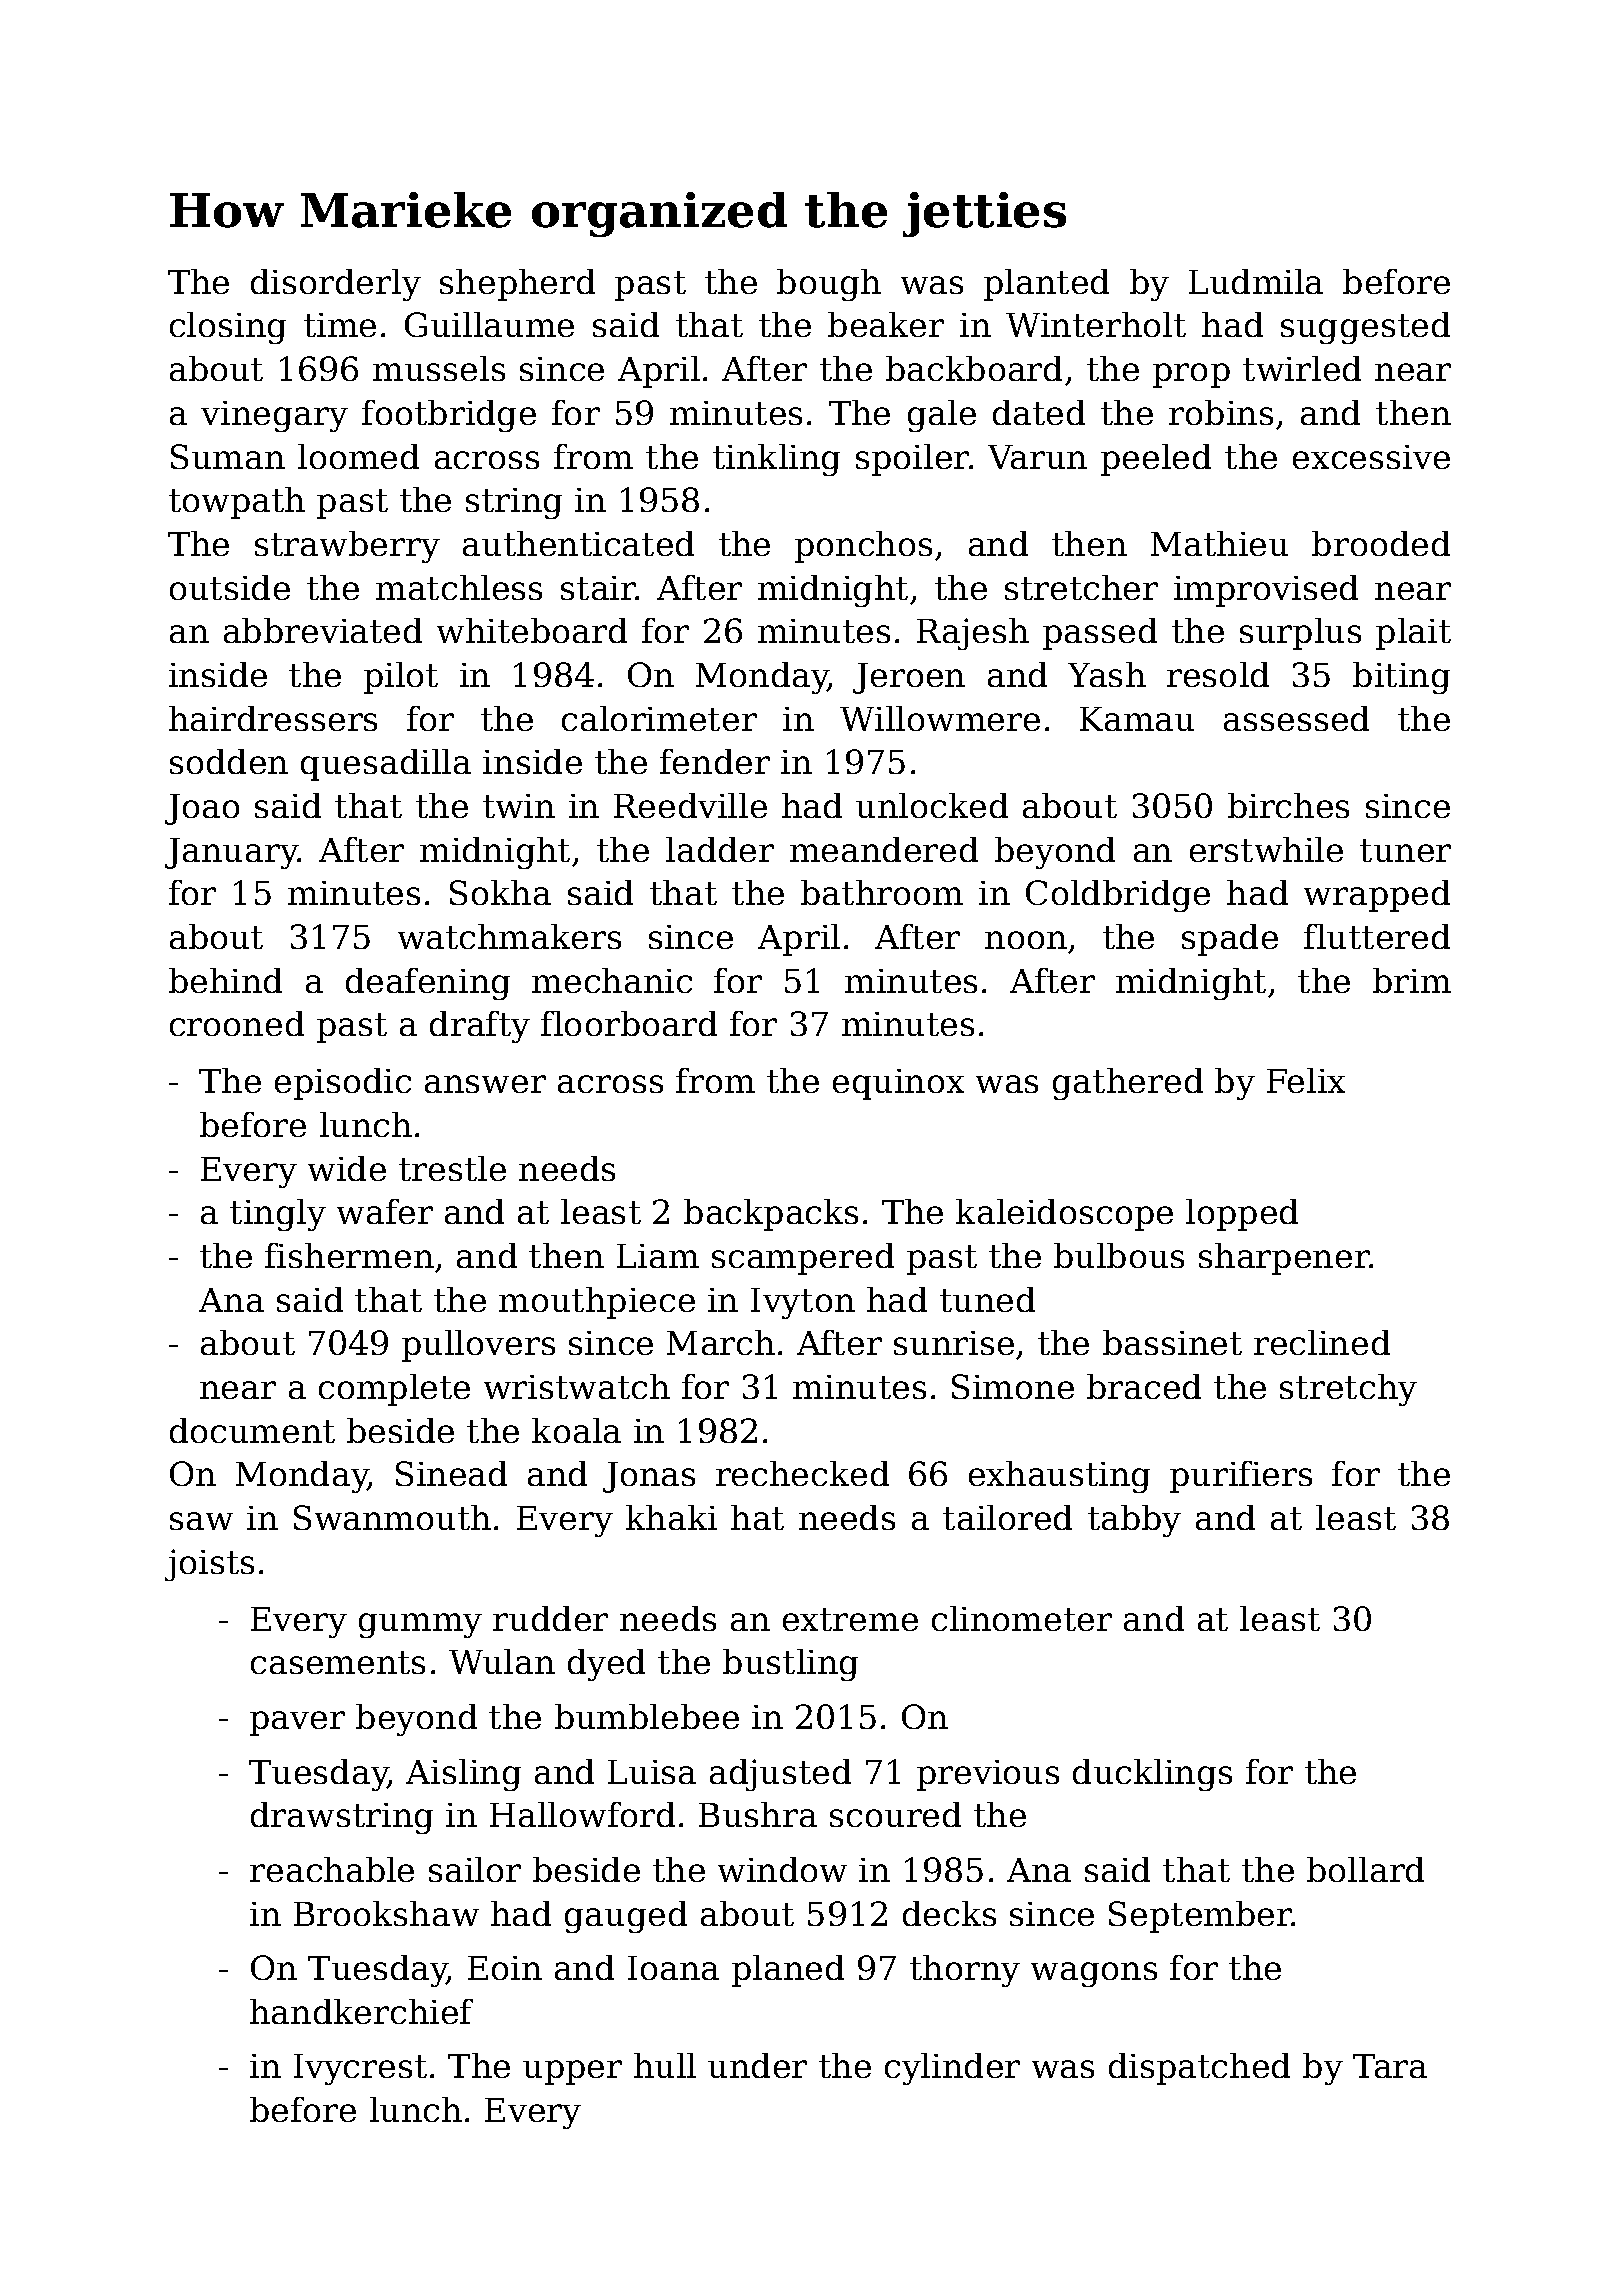 This document has width=1620, height=2292. What do you see at coordinates (606, 1665) in the document?
I see `dyed` at bounding box center [606, 1665].
